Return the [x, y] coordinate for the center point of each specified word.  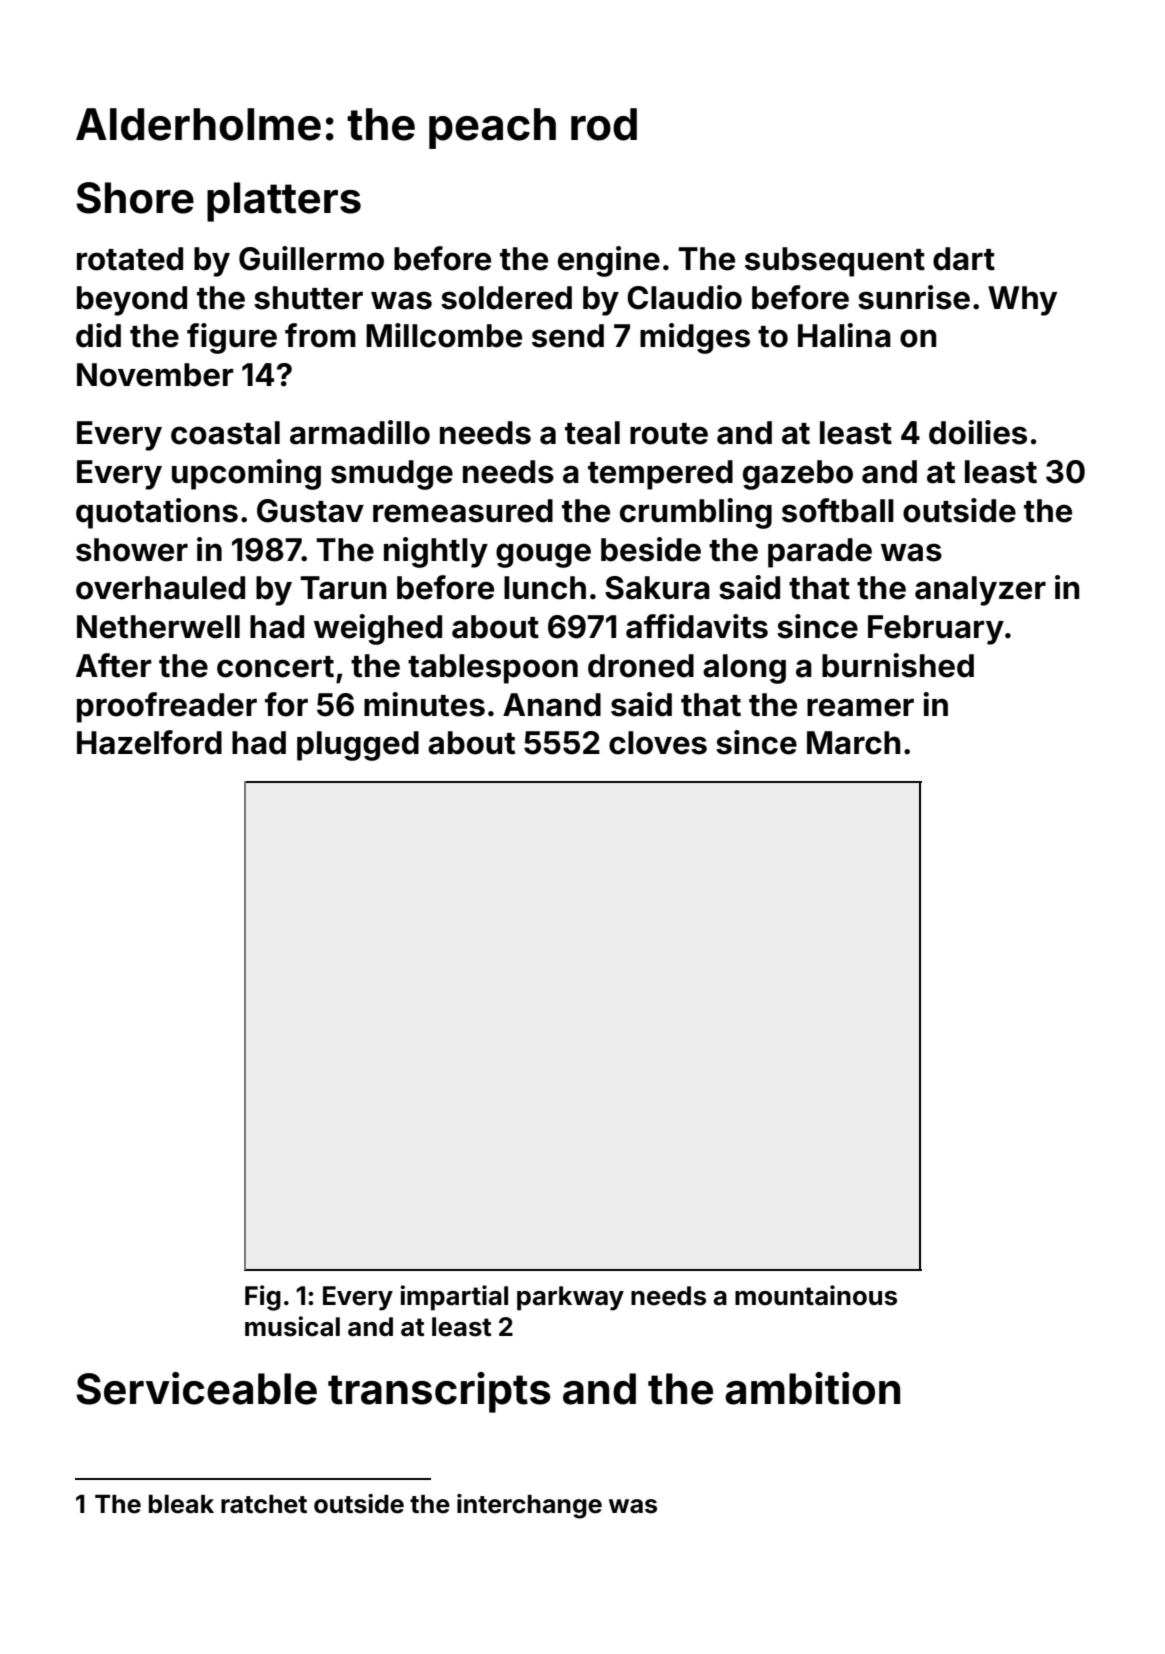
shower [132, 550]
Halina [844, 335]
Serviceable [196, 1388]
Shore [135, 198]
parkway [570, 1298]
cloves [658, 743]
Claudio [684, 297]
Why [1022, 301]
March [854, 743]
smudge [392, 475]
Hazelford [149, 742]
